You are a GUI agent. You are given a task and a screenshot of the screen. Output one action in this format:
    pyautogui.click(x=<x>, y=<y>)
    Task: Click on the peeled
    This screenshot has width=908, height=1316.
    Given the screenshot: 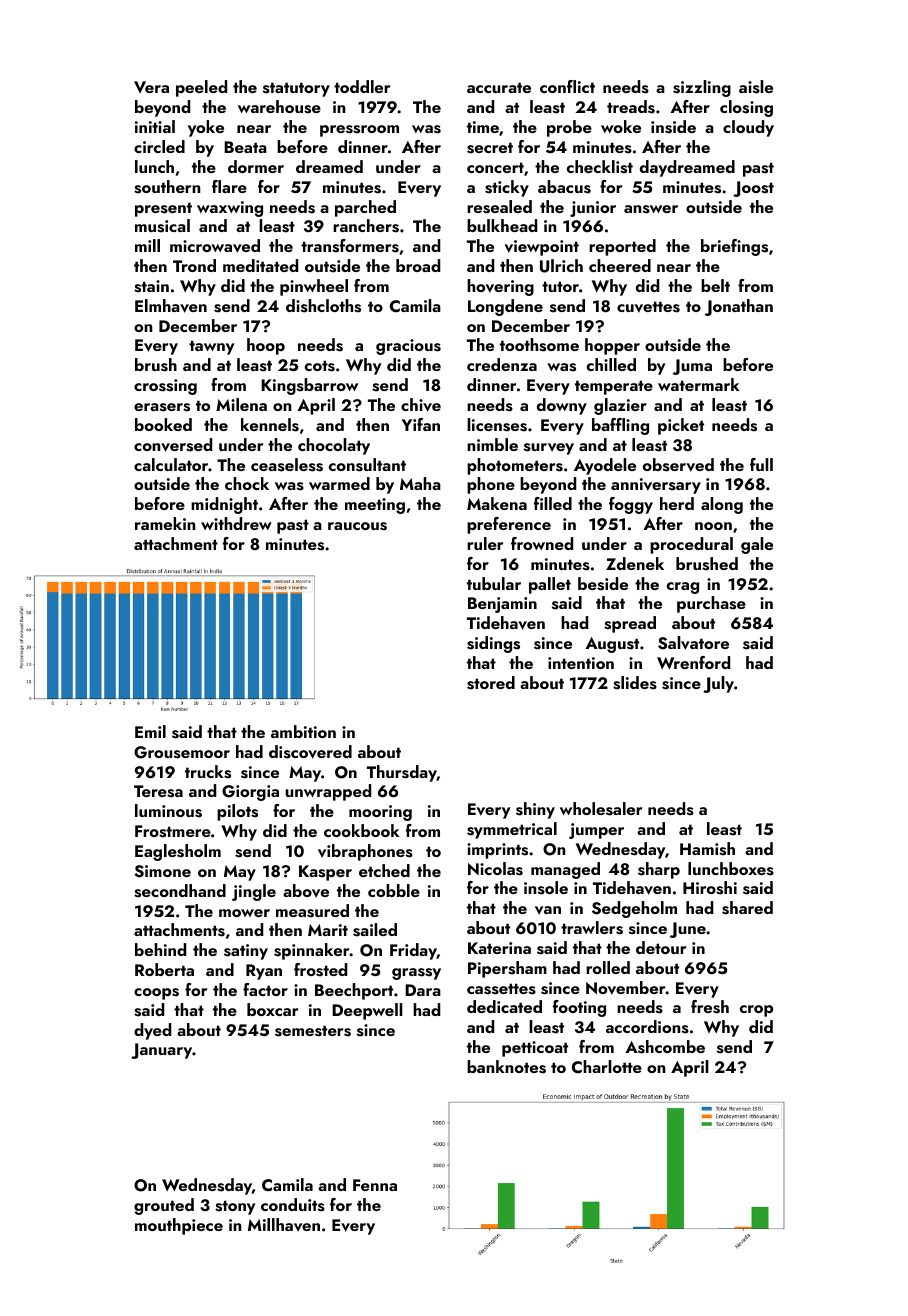 What is the action you would take?
    pyautogui.click(x=201, y=88)
